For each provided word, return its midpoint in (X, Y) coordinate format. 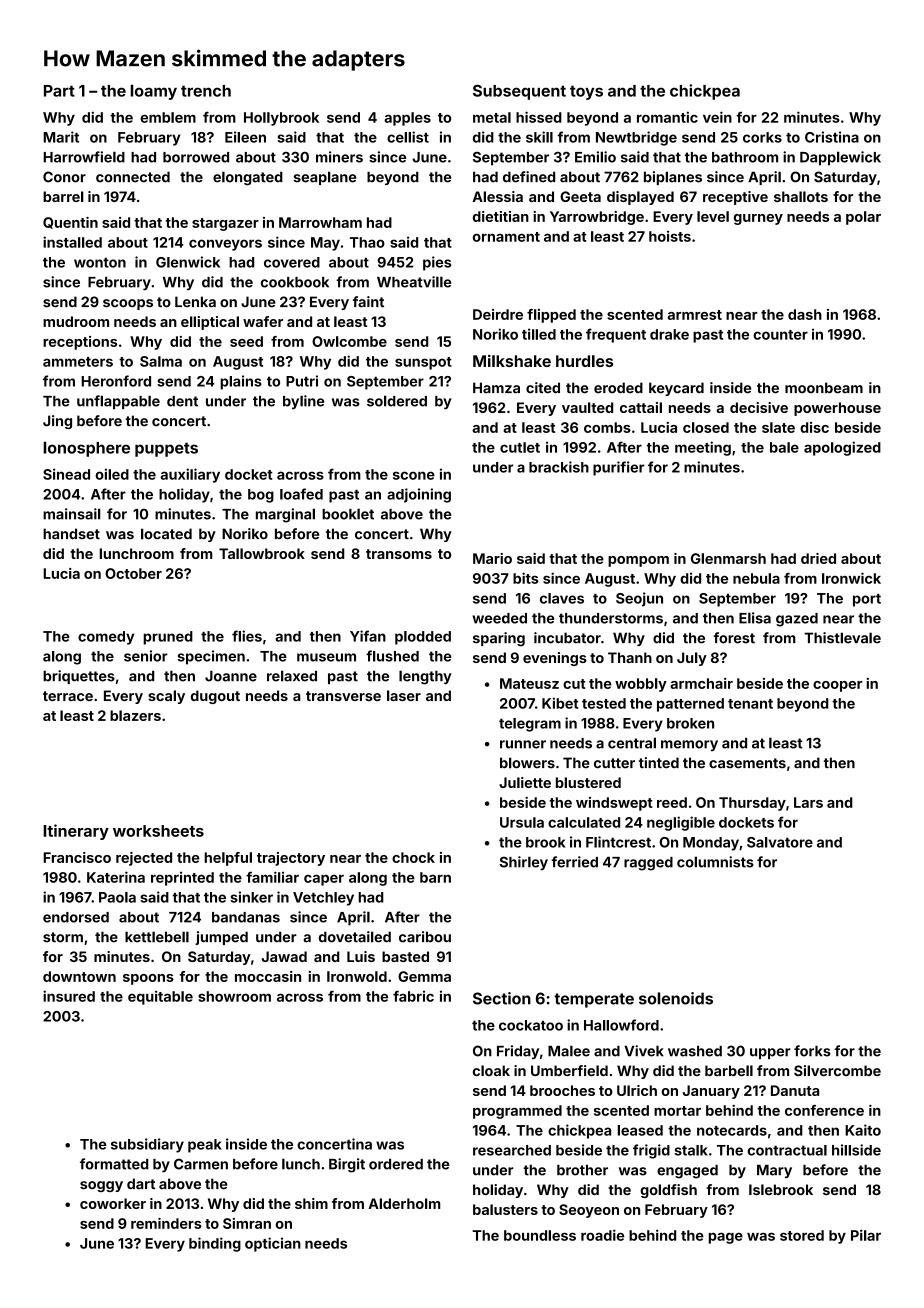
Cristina (832, 137)
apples (407, 119)
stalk (691, 1150)
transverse (343, 696)
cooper (837, 686)
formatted (114, 1164)
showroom (234, 996)
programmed (517, 1112)
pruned (168, 638)
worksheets (158, 831)
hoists (670, 236)
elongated (248, 178)
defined (529, 177)
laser (404, 695)
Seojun (639, 599)
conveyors (225, 245)
